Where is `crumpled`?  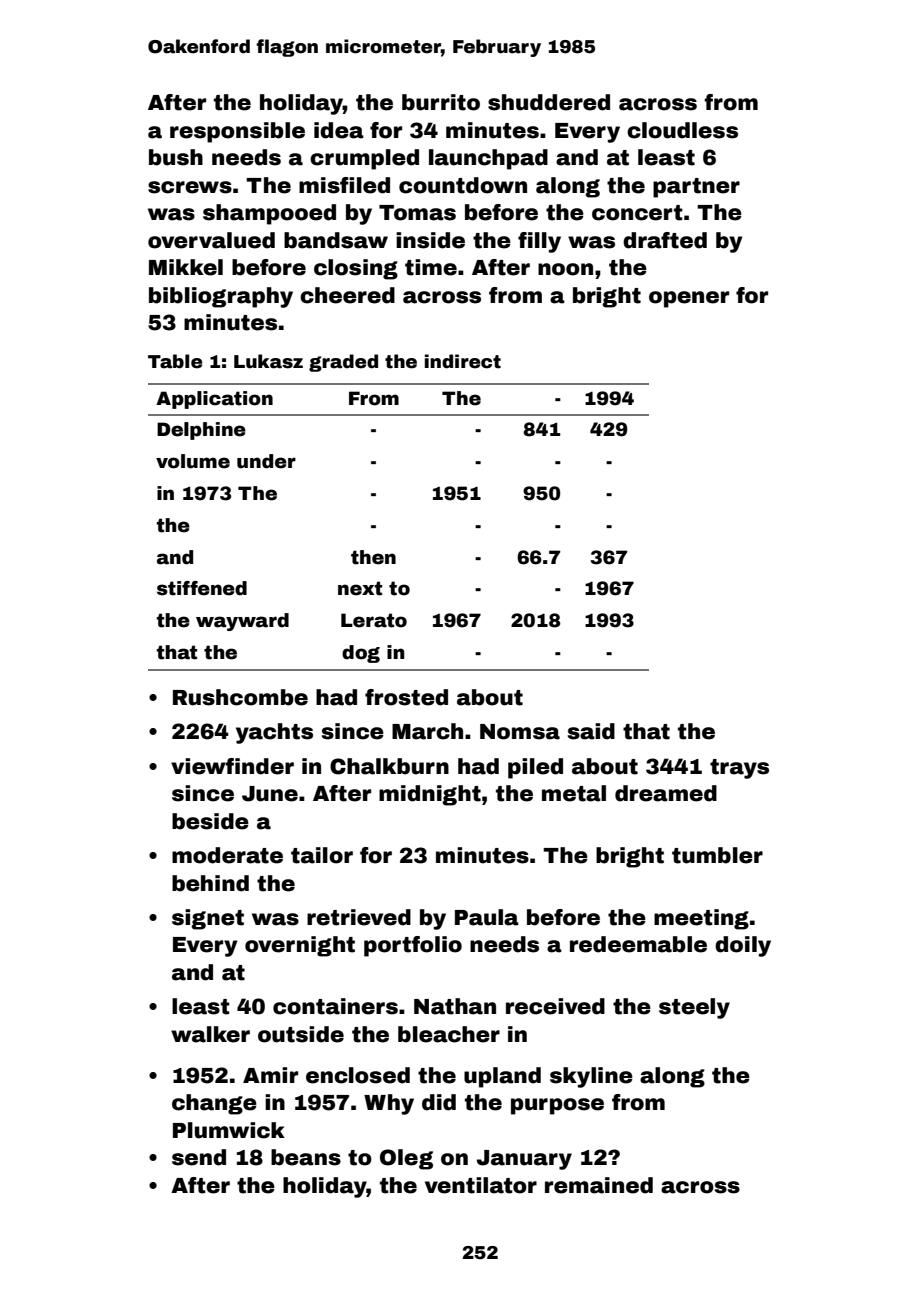
crumpled is located at coordinates (364, 159).
